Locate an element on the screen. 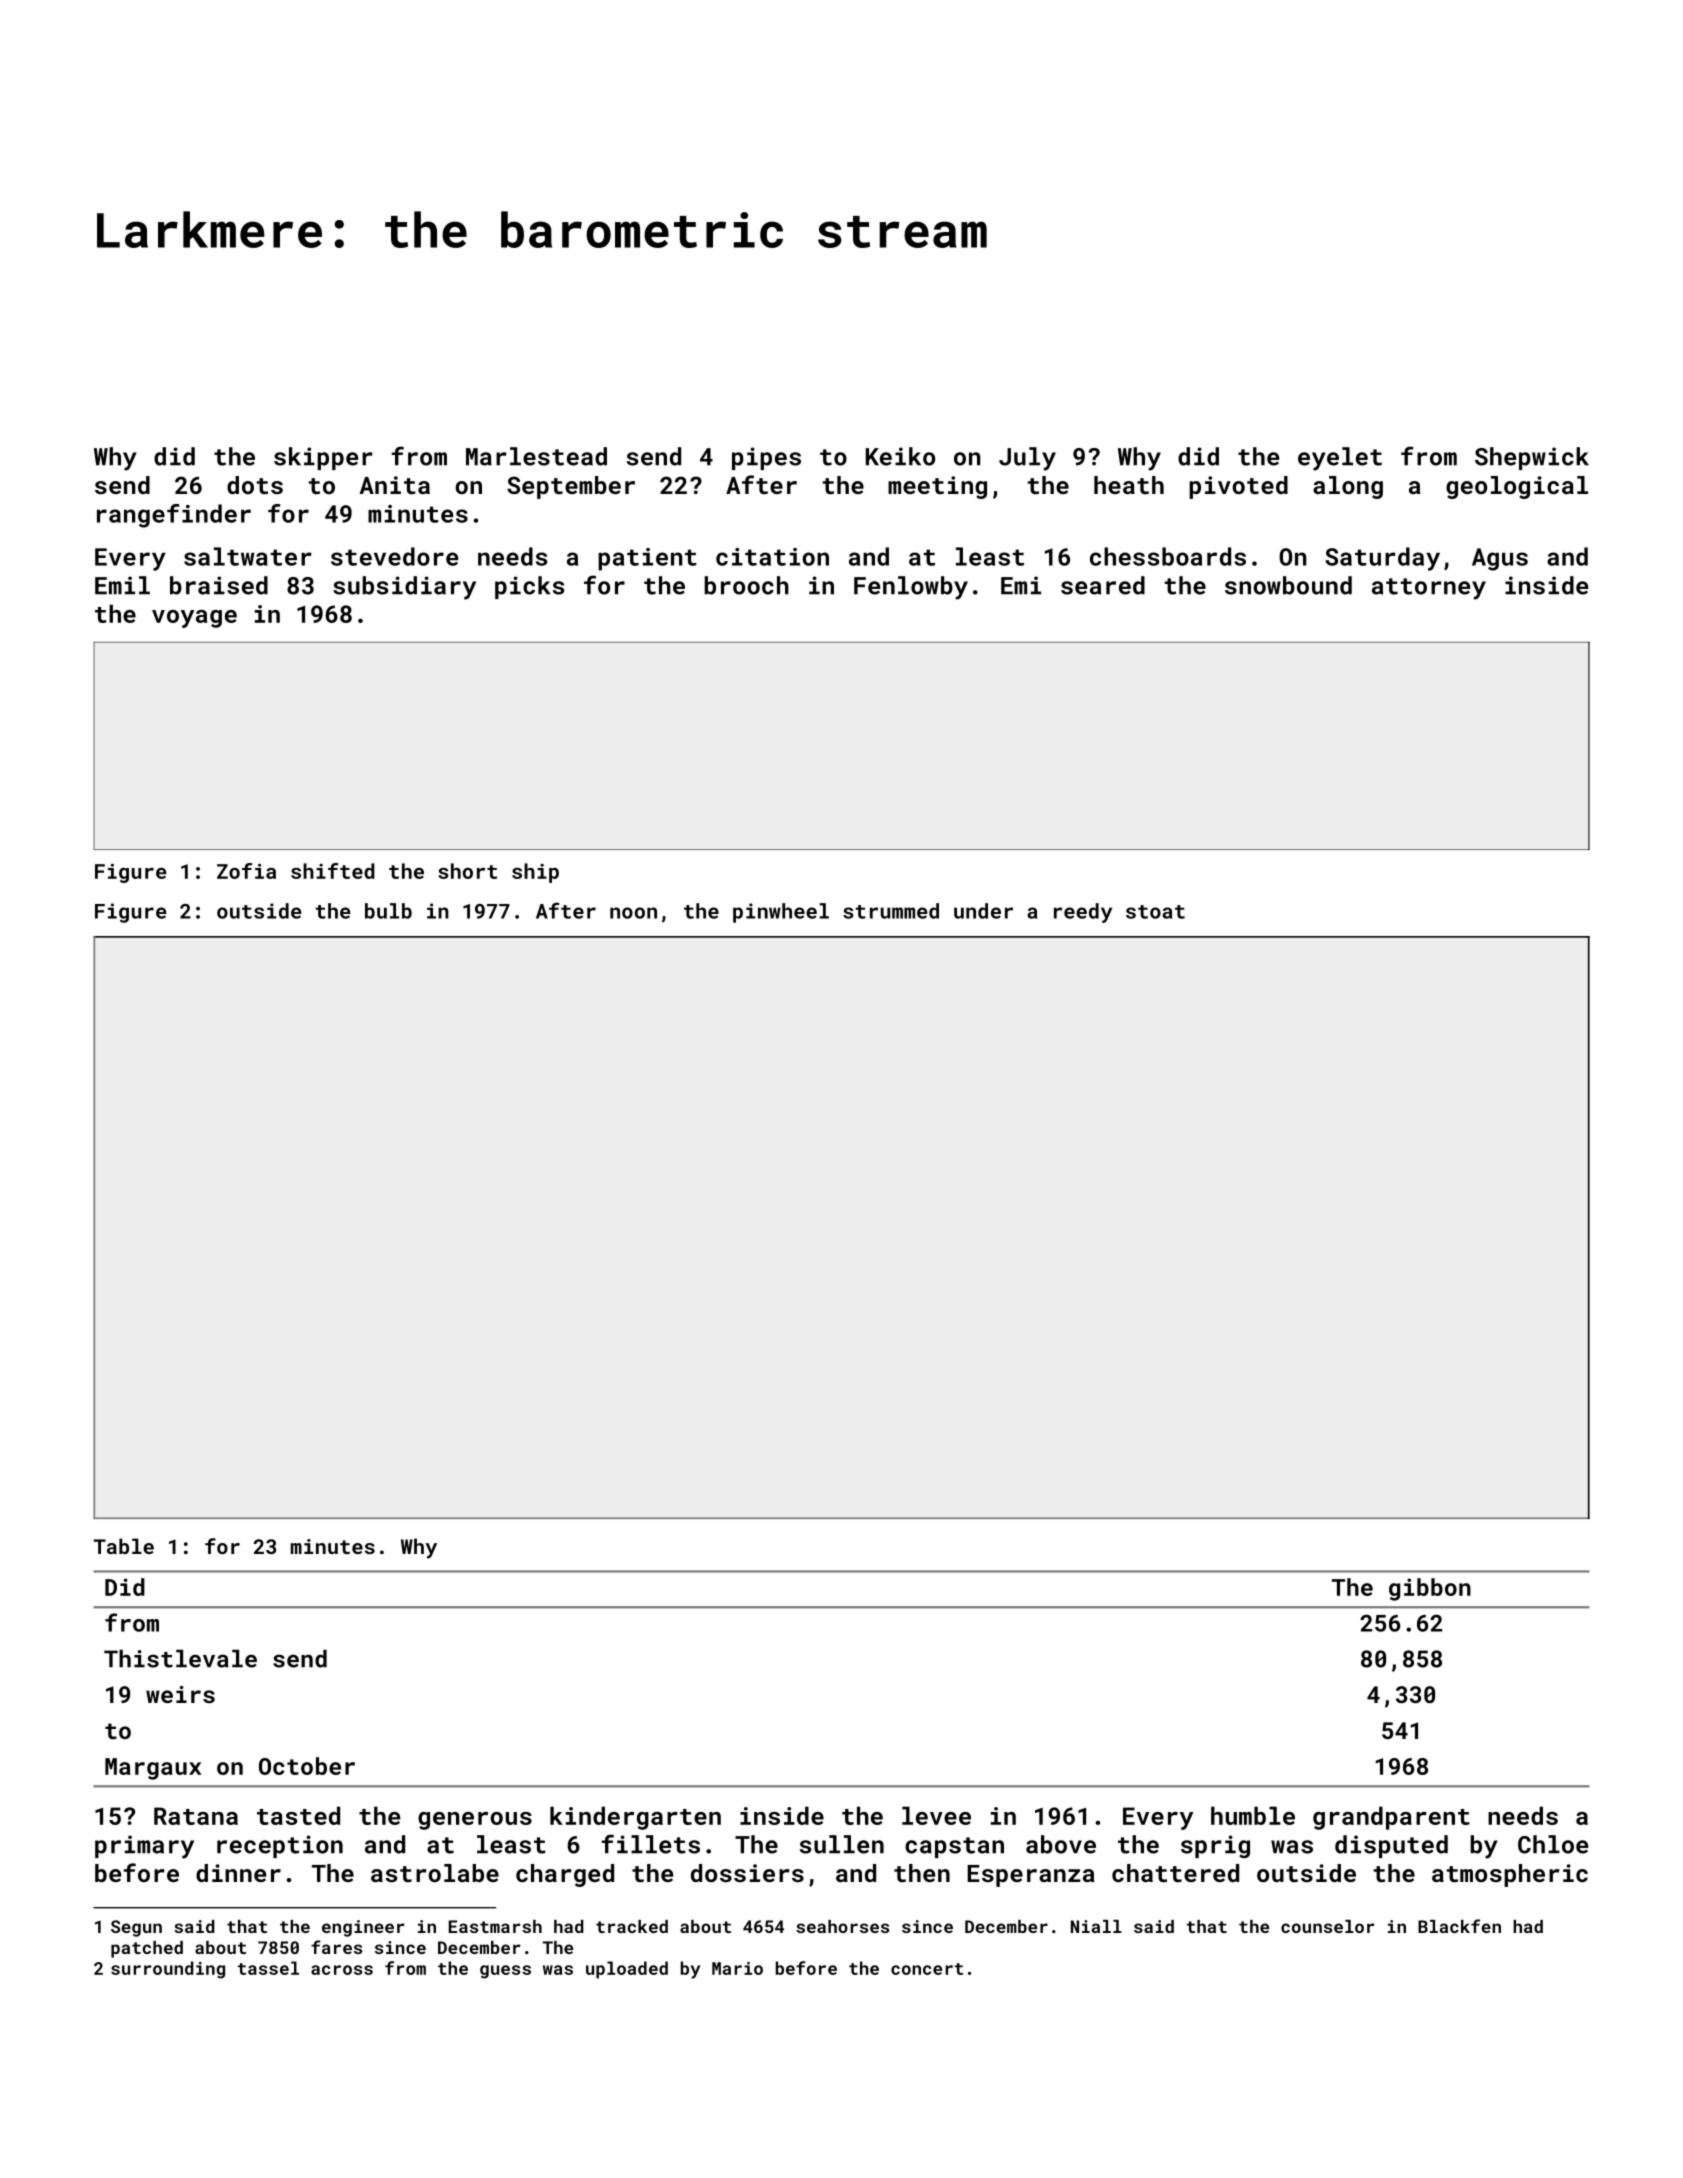 This screenshot has height=2178, width=1683. Marlestead is located at coordinates (536, 456).
